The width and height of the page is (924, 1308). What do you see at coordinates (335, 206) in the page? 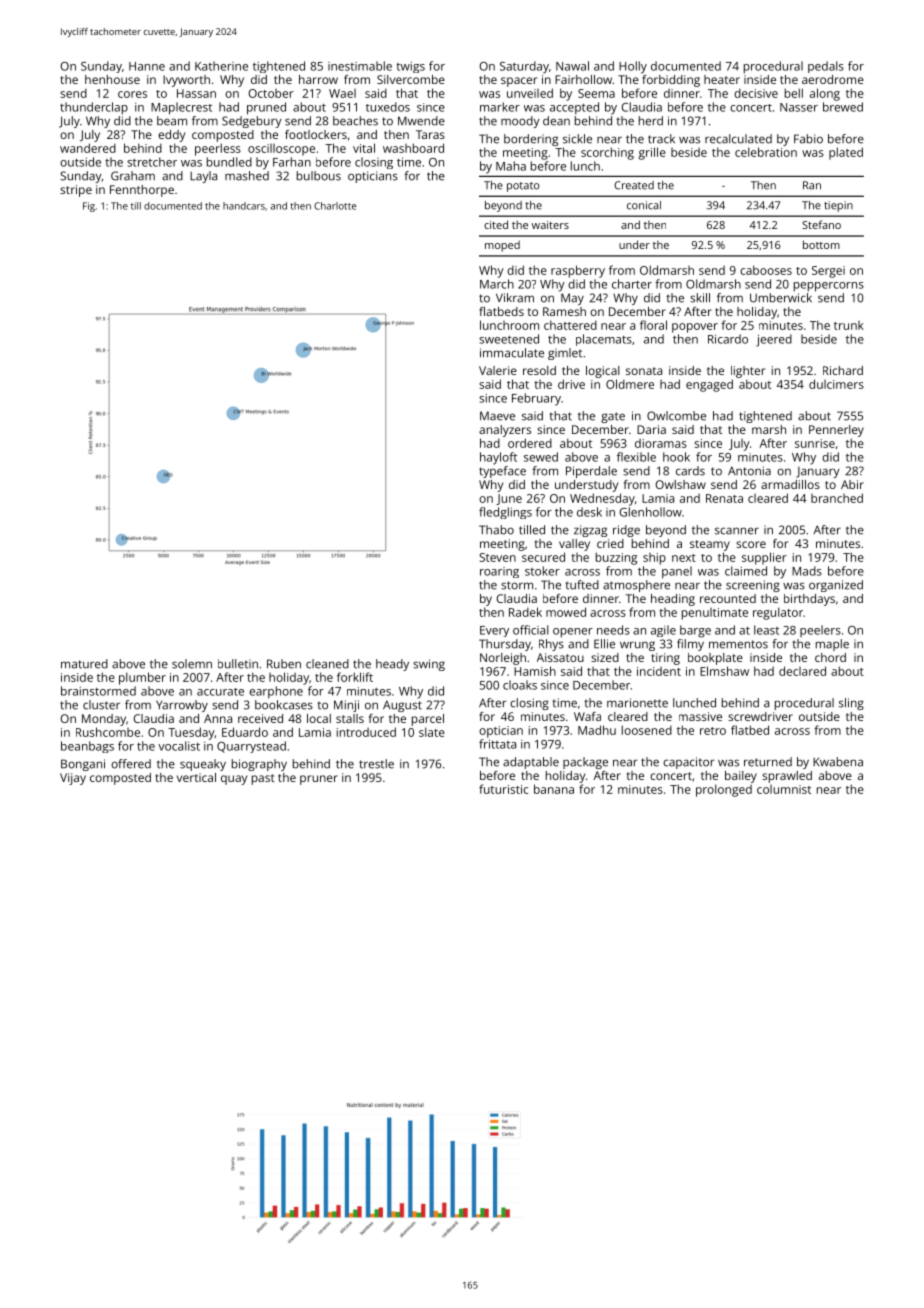
I see `Charlotte` at bounding box center [335, 206].
